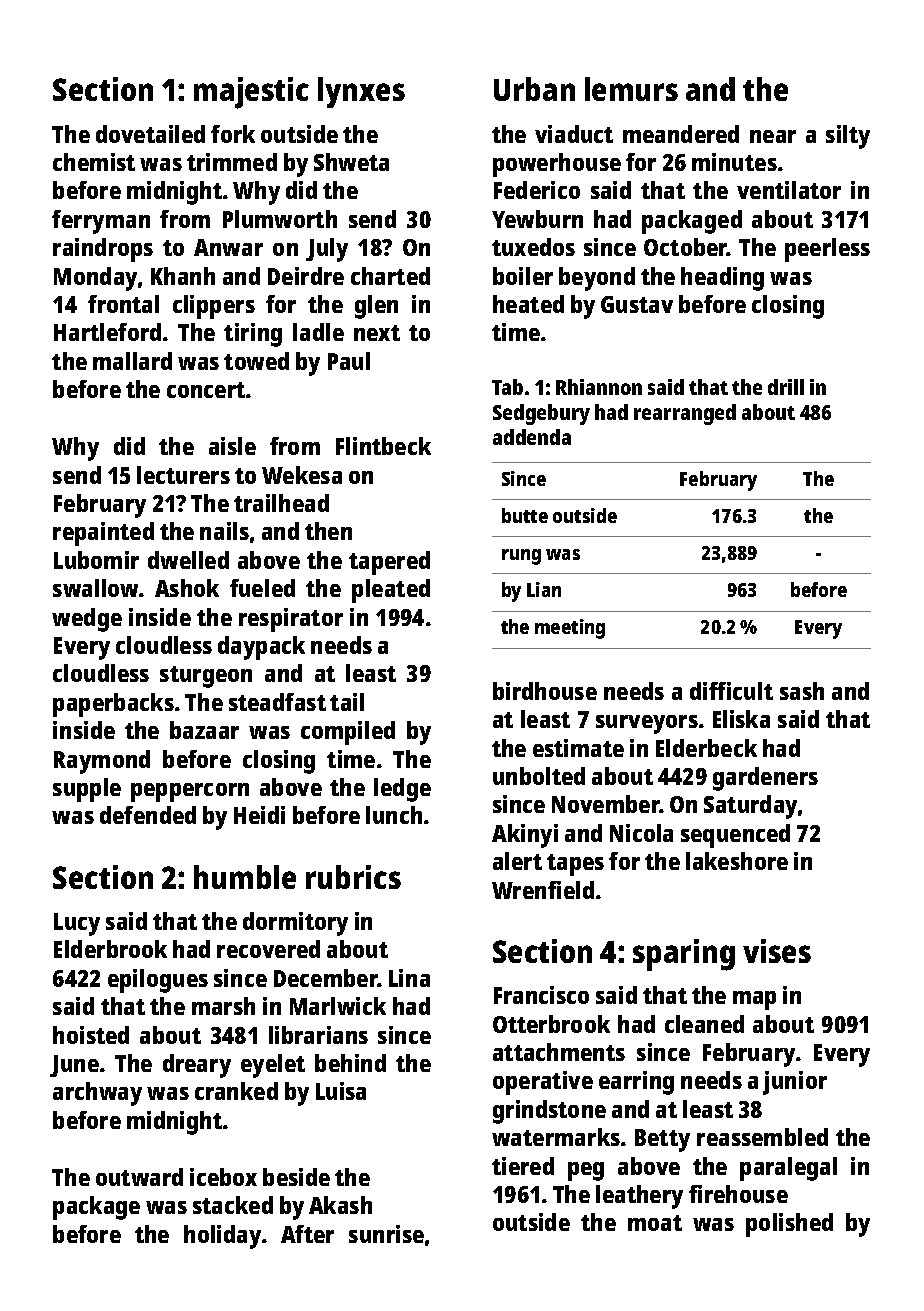  Describe the element at coordinates (351, 162) in the document. I see `Shweta` at that location.
